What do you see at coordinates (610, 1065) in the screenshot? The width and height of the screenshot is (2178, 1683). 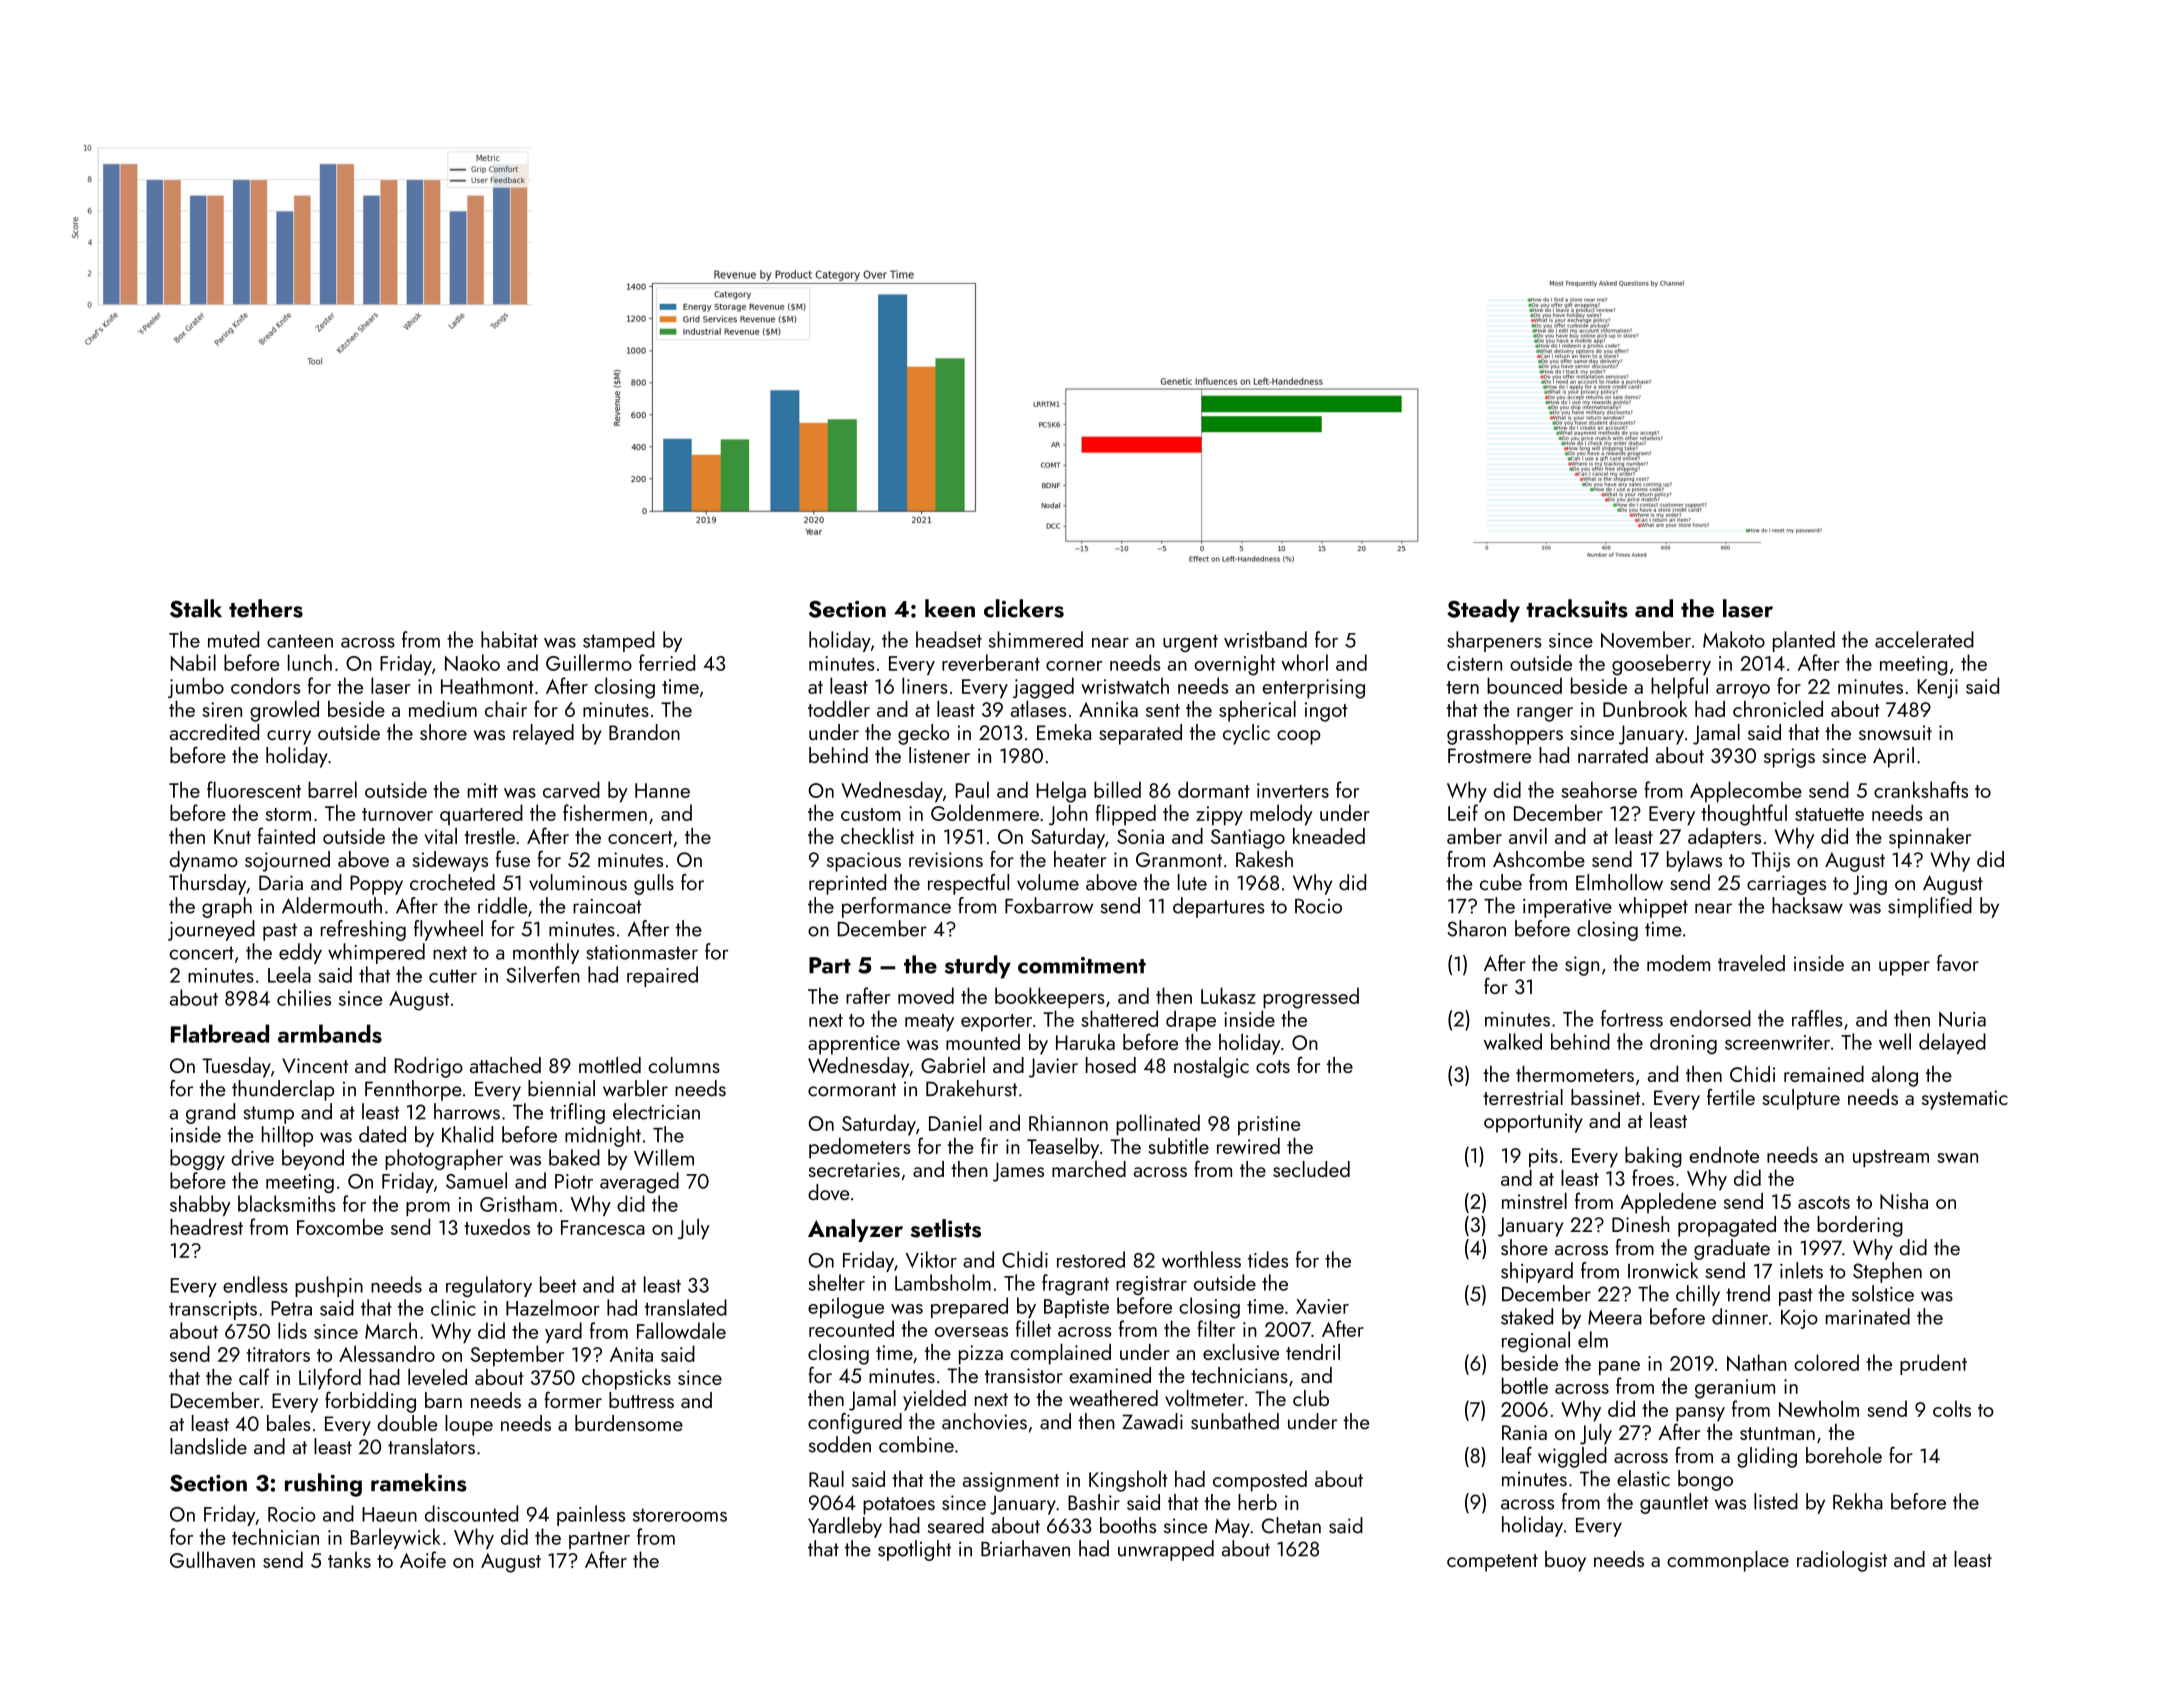 I see `mottled` at bounding box center [610, 1065].
